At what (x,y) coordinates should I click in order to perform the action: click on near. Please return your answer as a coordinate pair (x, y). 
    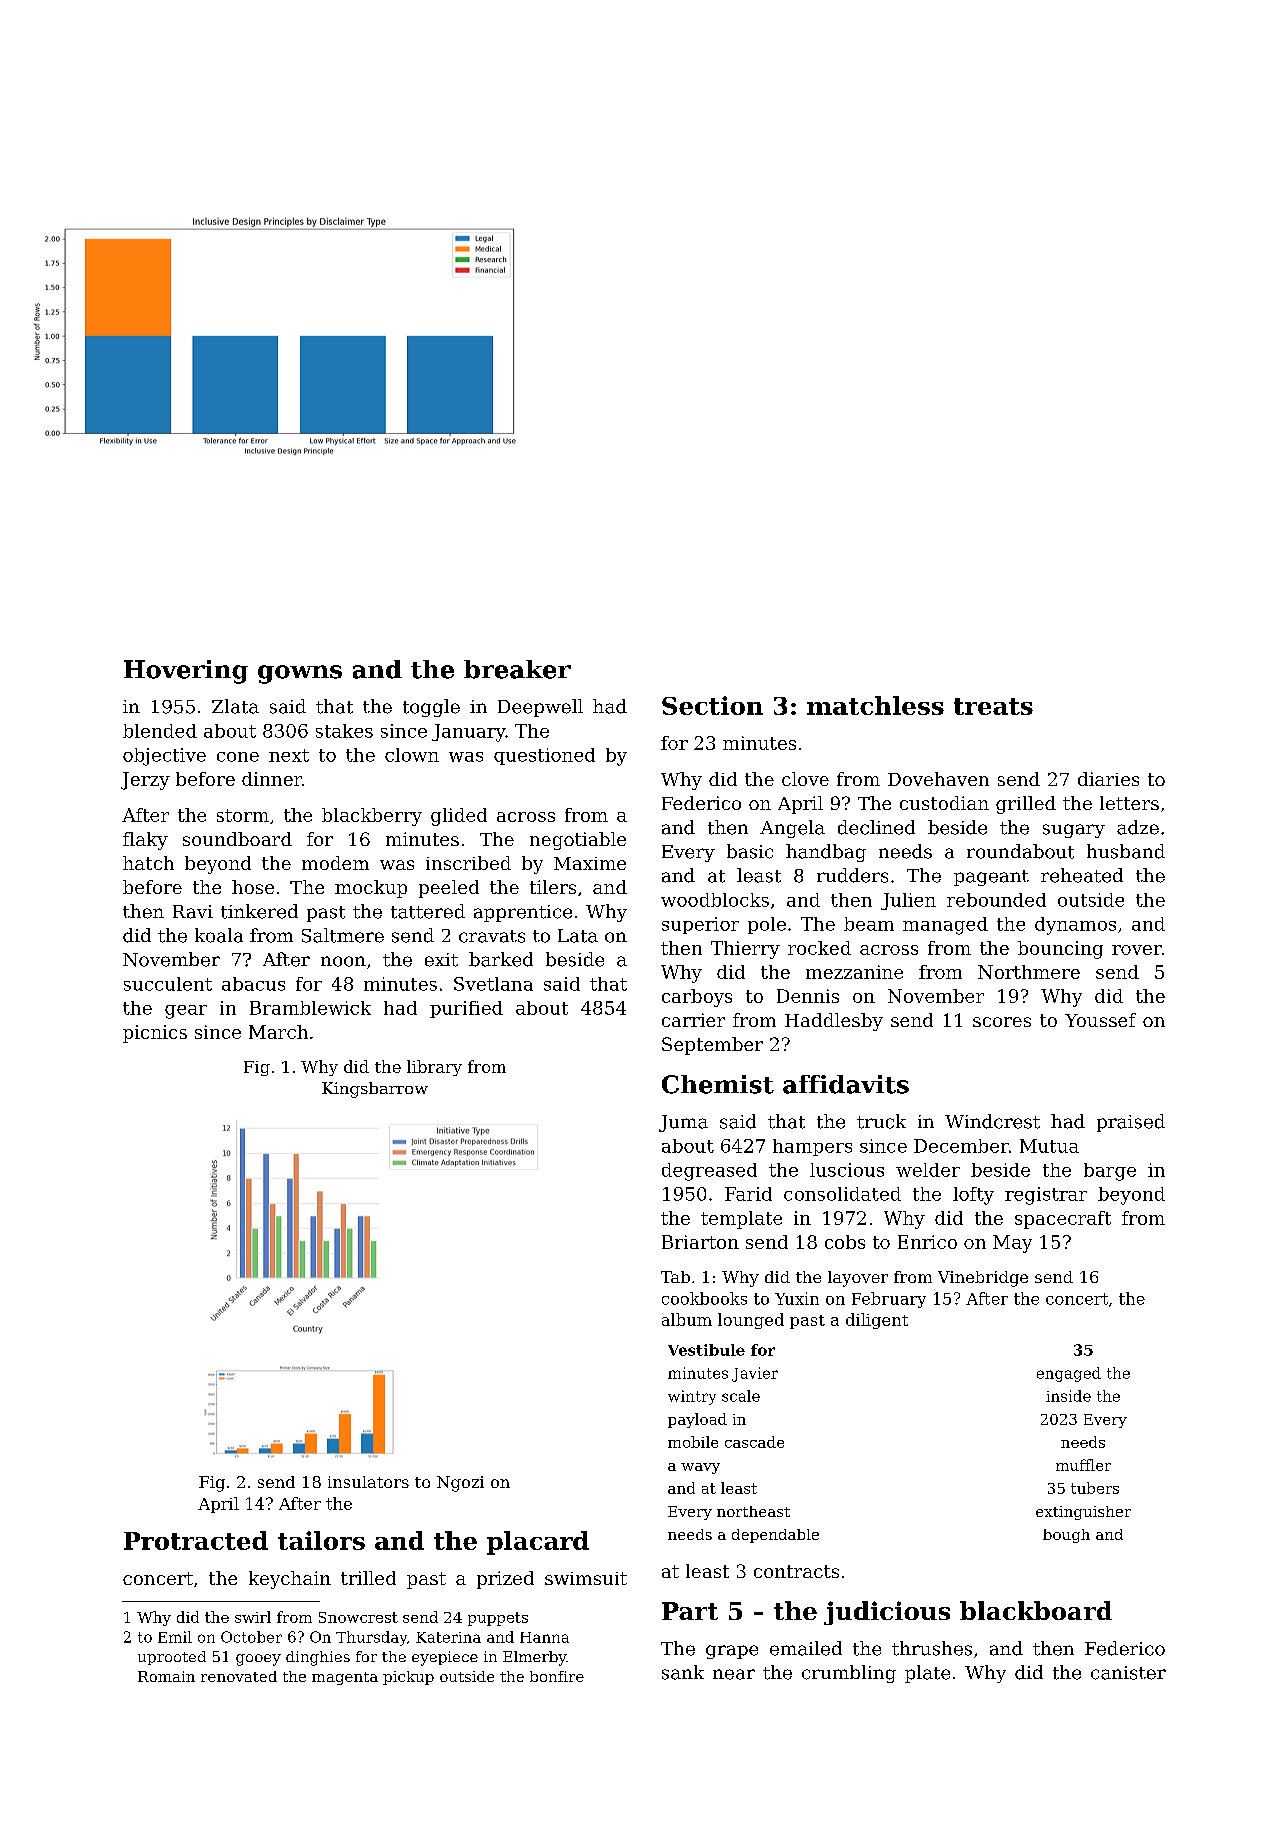
    Looking at the image, I should click on (734, 1674).
